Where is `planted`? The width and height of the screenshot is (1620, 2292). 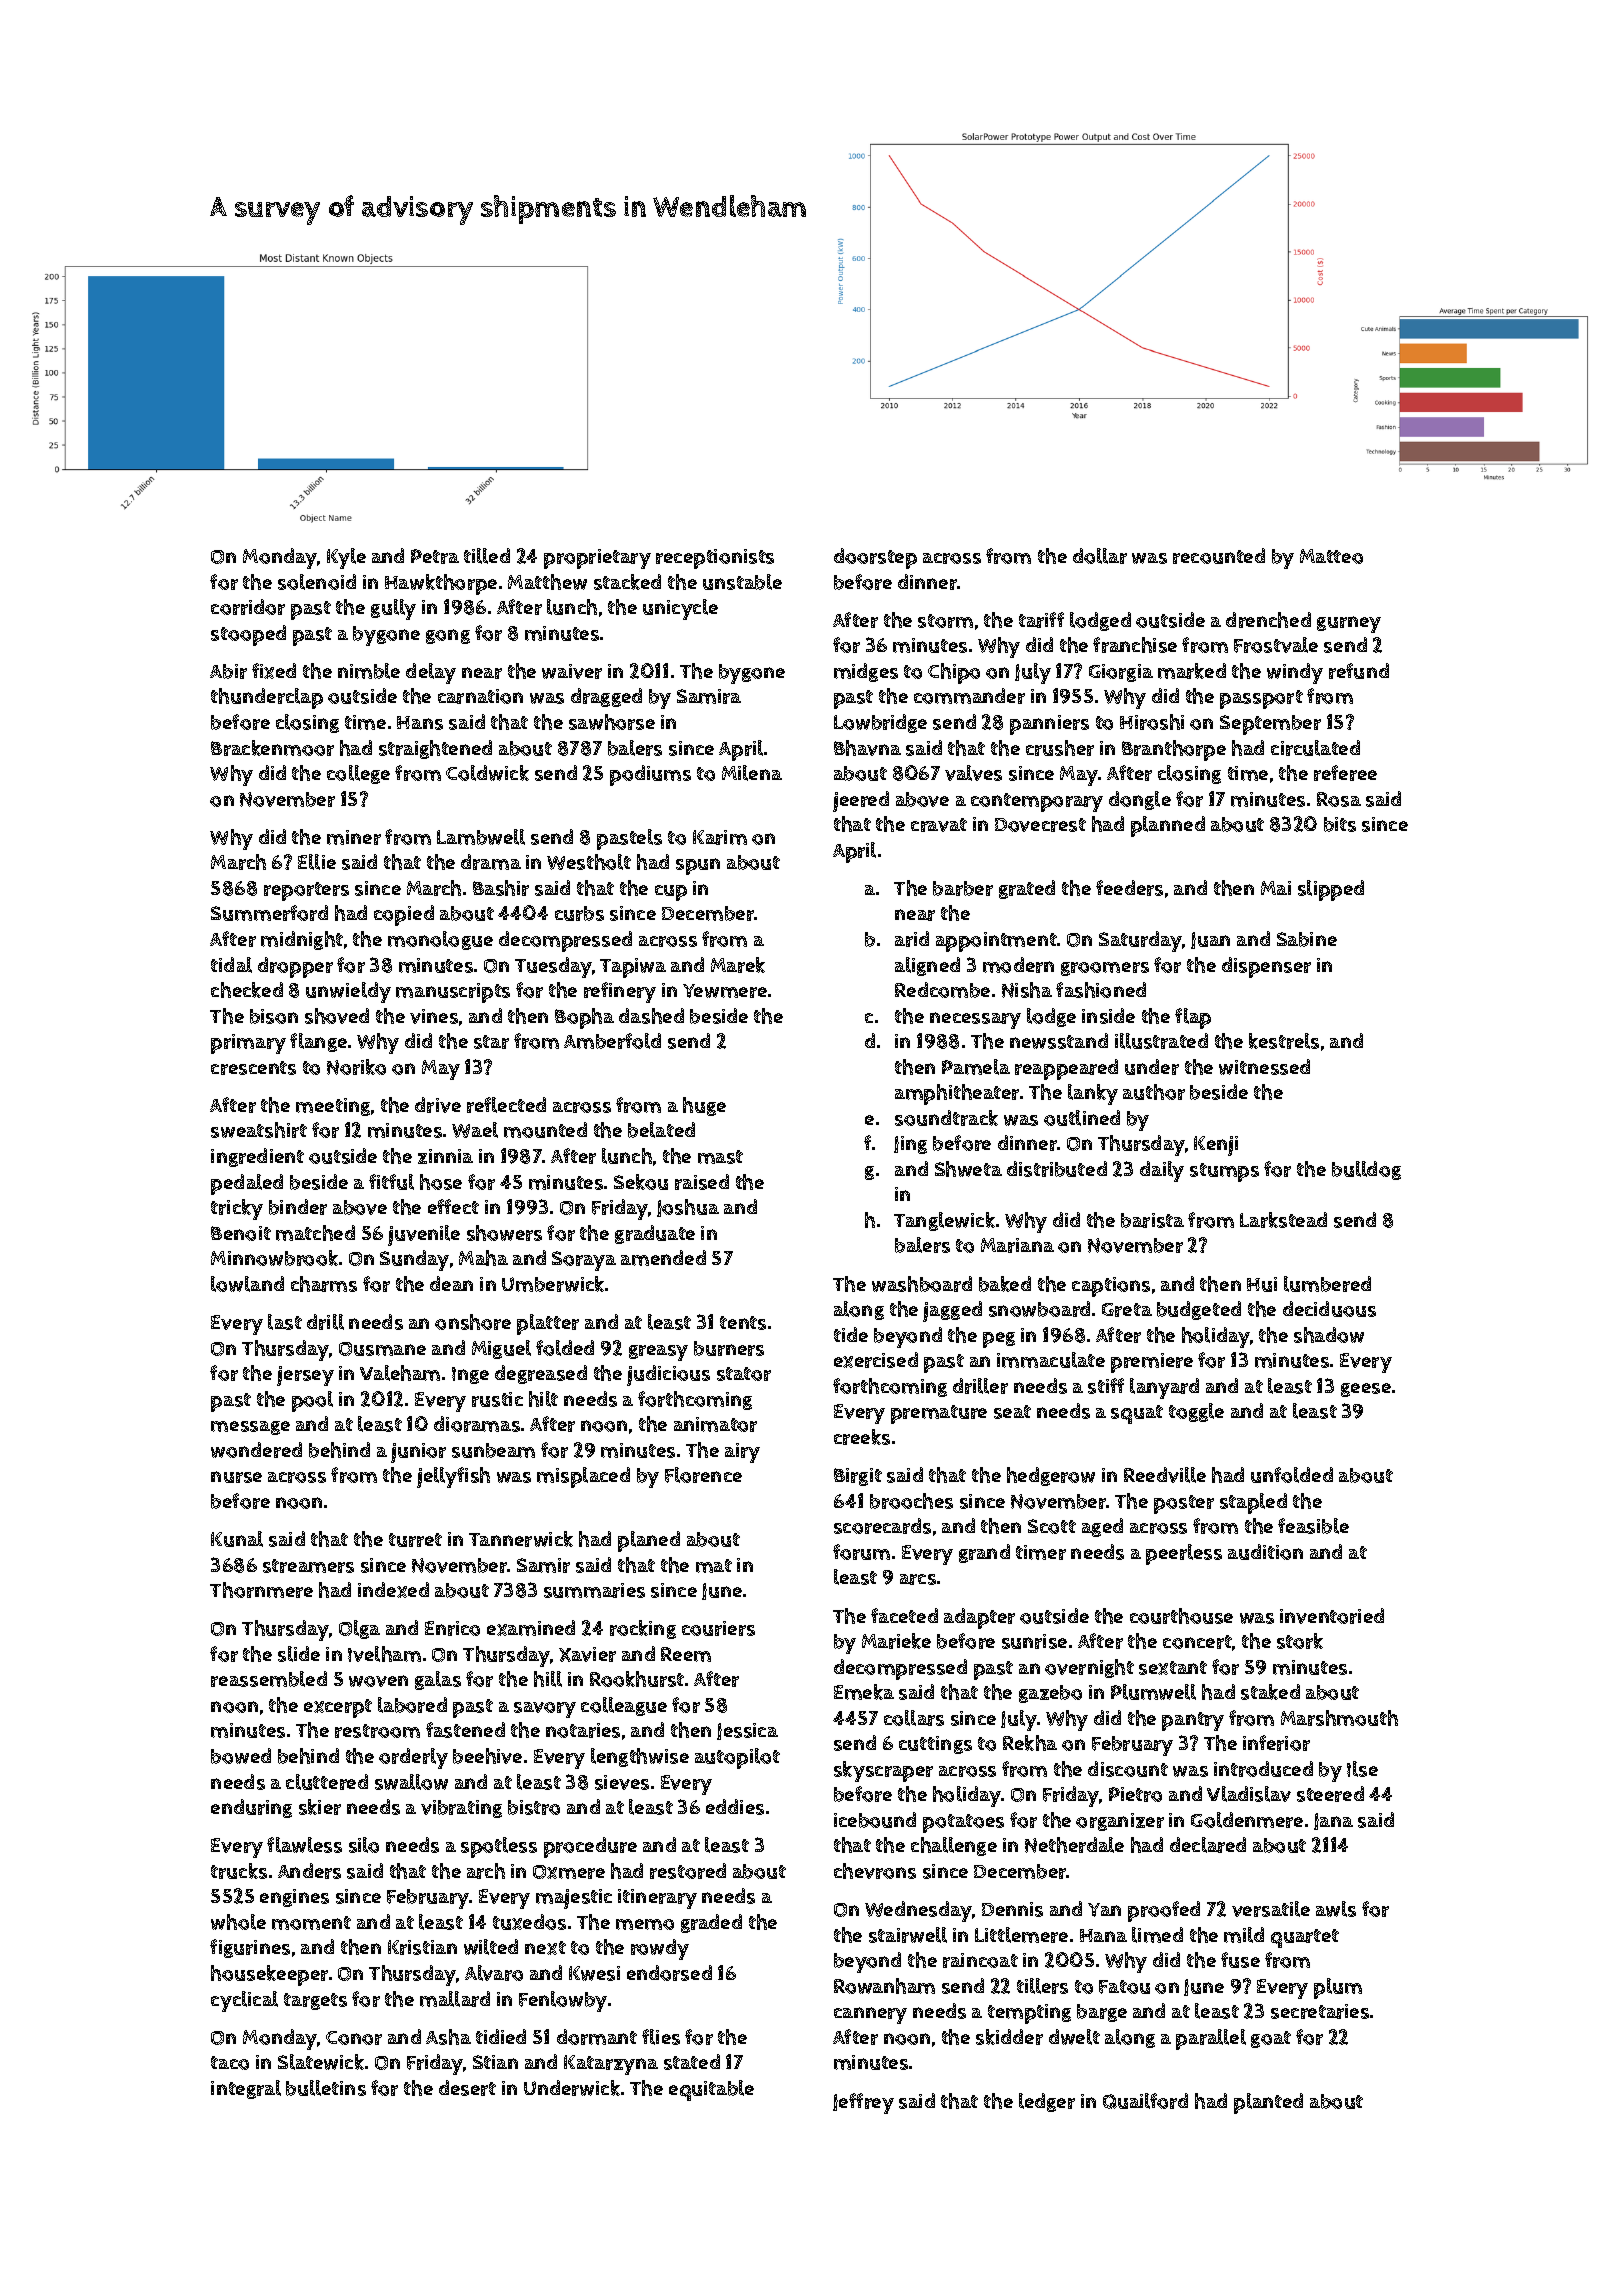 planted is located at coordinates (1268, 2103).
